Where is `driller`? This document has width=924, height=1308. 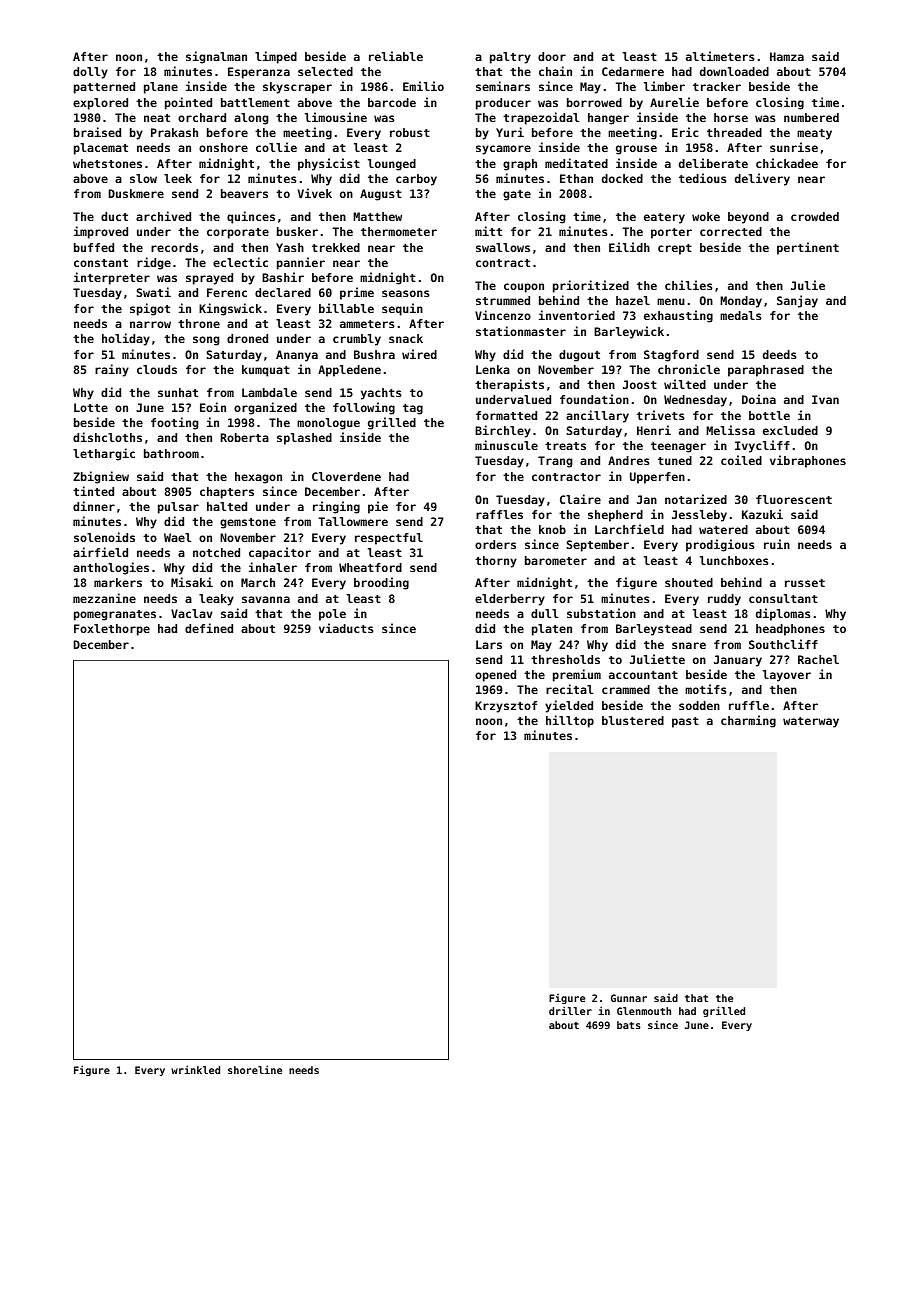
driller is located at coordinates (570, 1010).
